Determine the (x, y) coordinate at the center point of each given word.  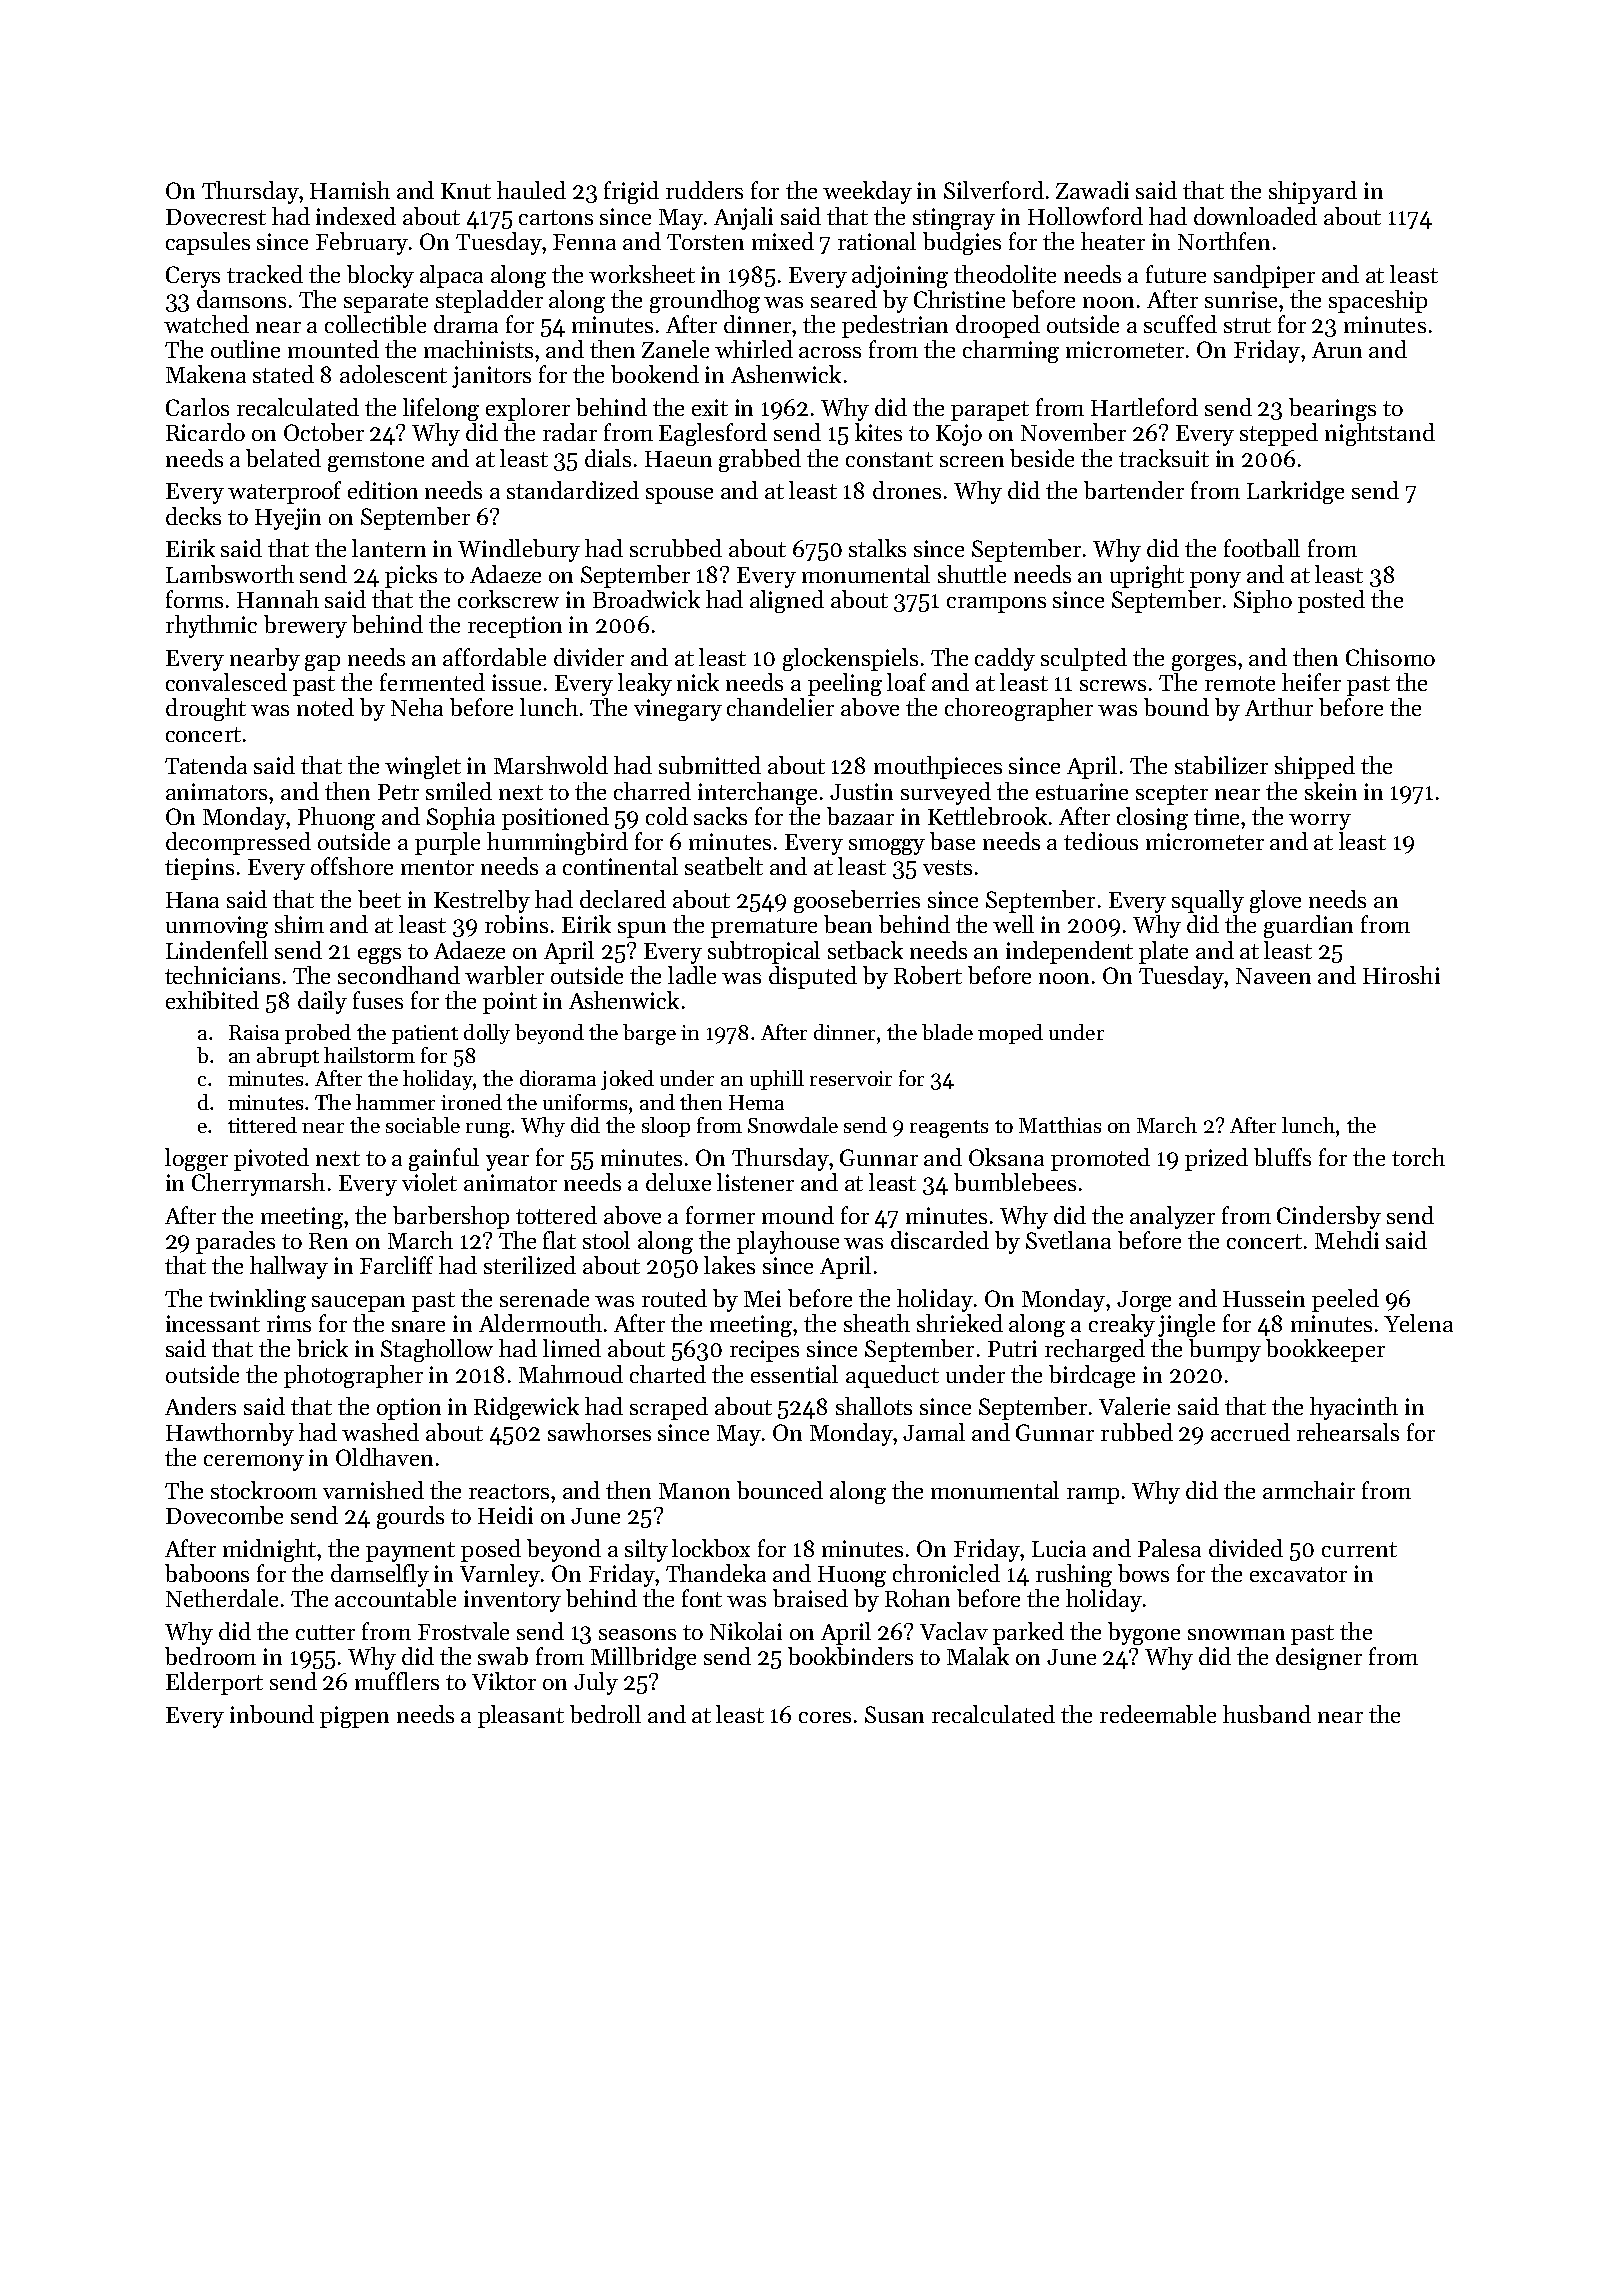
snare (418, 1326)
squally (1208, 901)
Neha (417, 707)
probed (318, 1034)
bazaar (860, 816)
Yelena (1418, 1323)
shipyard (1313, 192)
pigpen (354, 1717)
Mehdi (1347, 1240)
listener (755, 1182)
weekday (867, 192)
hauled (531, 190)
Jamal (934, 1432)
